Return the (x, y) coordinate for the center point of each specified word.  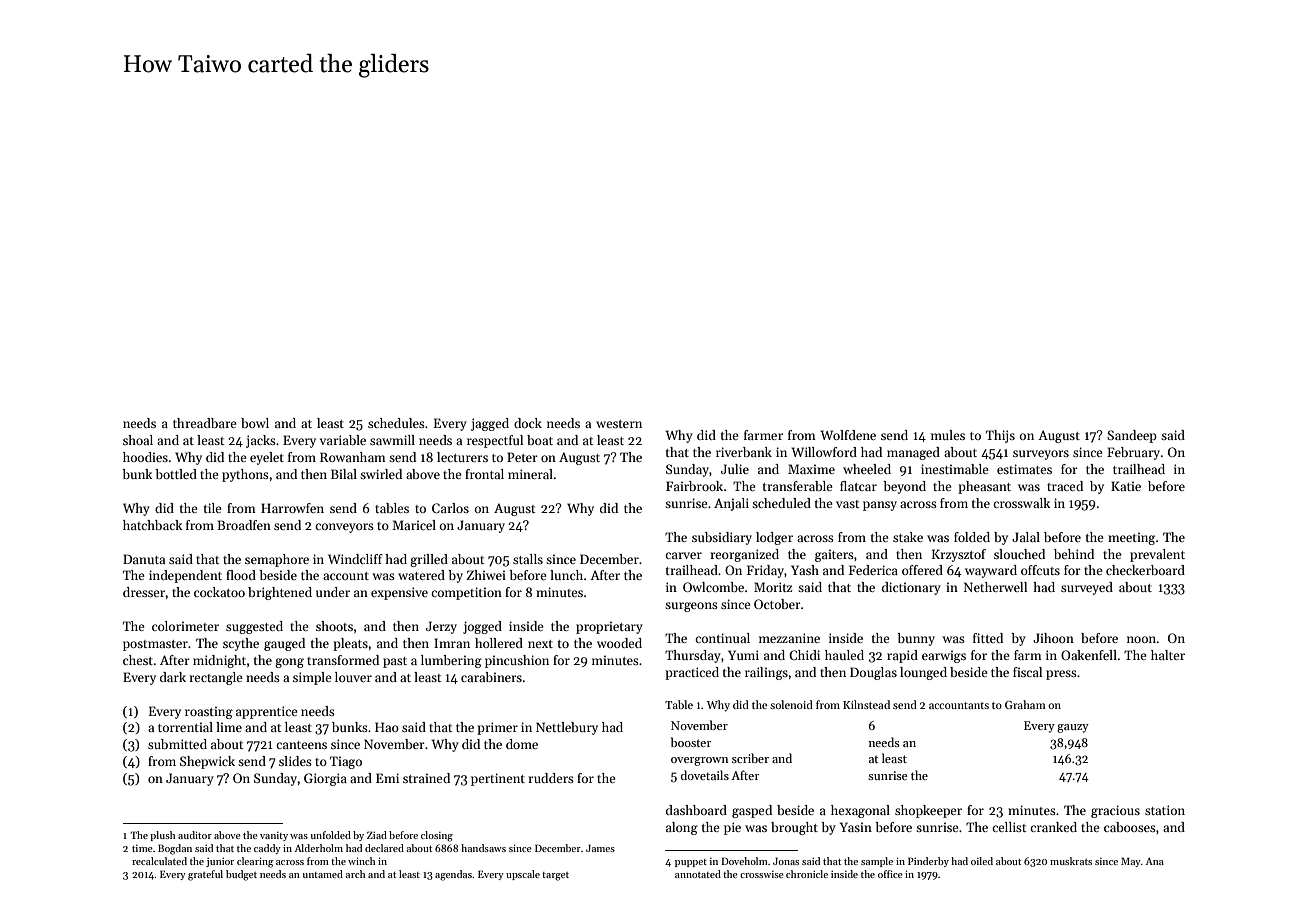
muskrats (1071, 861)
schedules (396, 423)
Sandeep (1132, 436)
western (619, 424)
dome (522, 744)
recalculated (159, 861)
